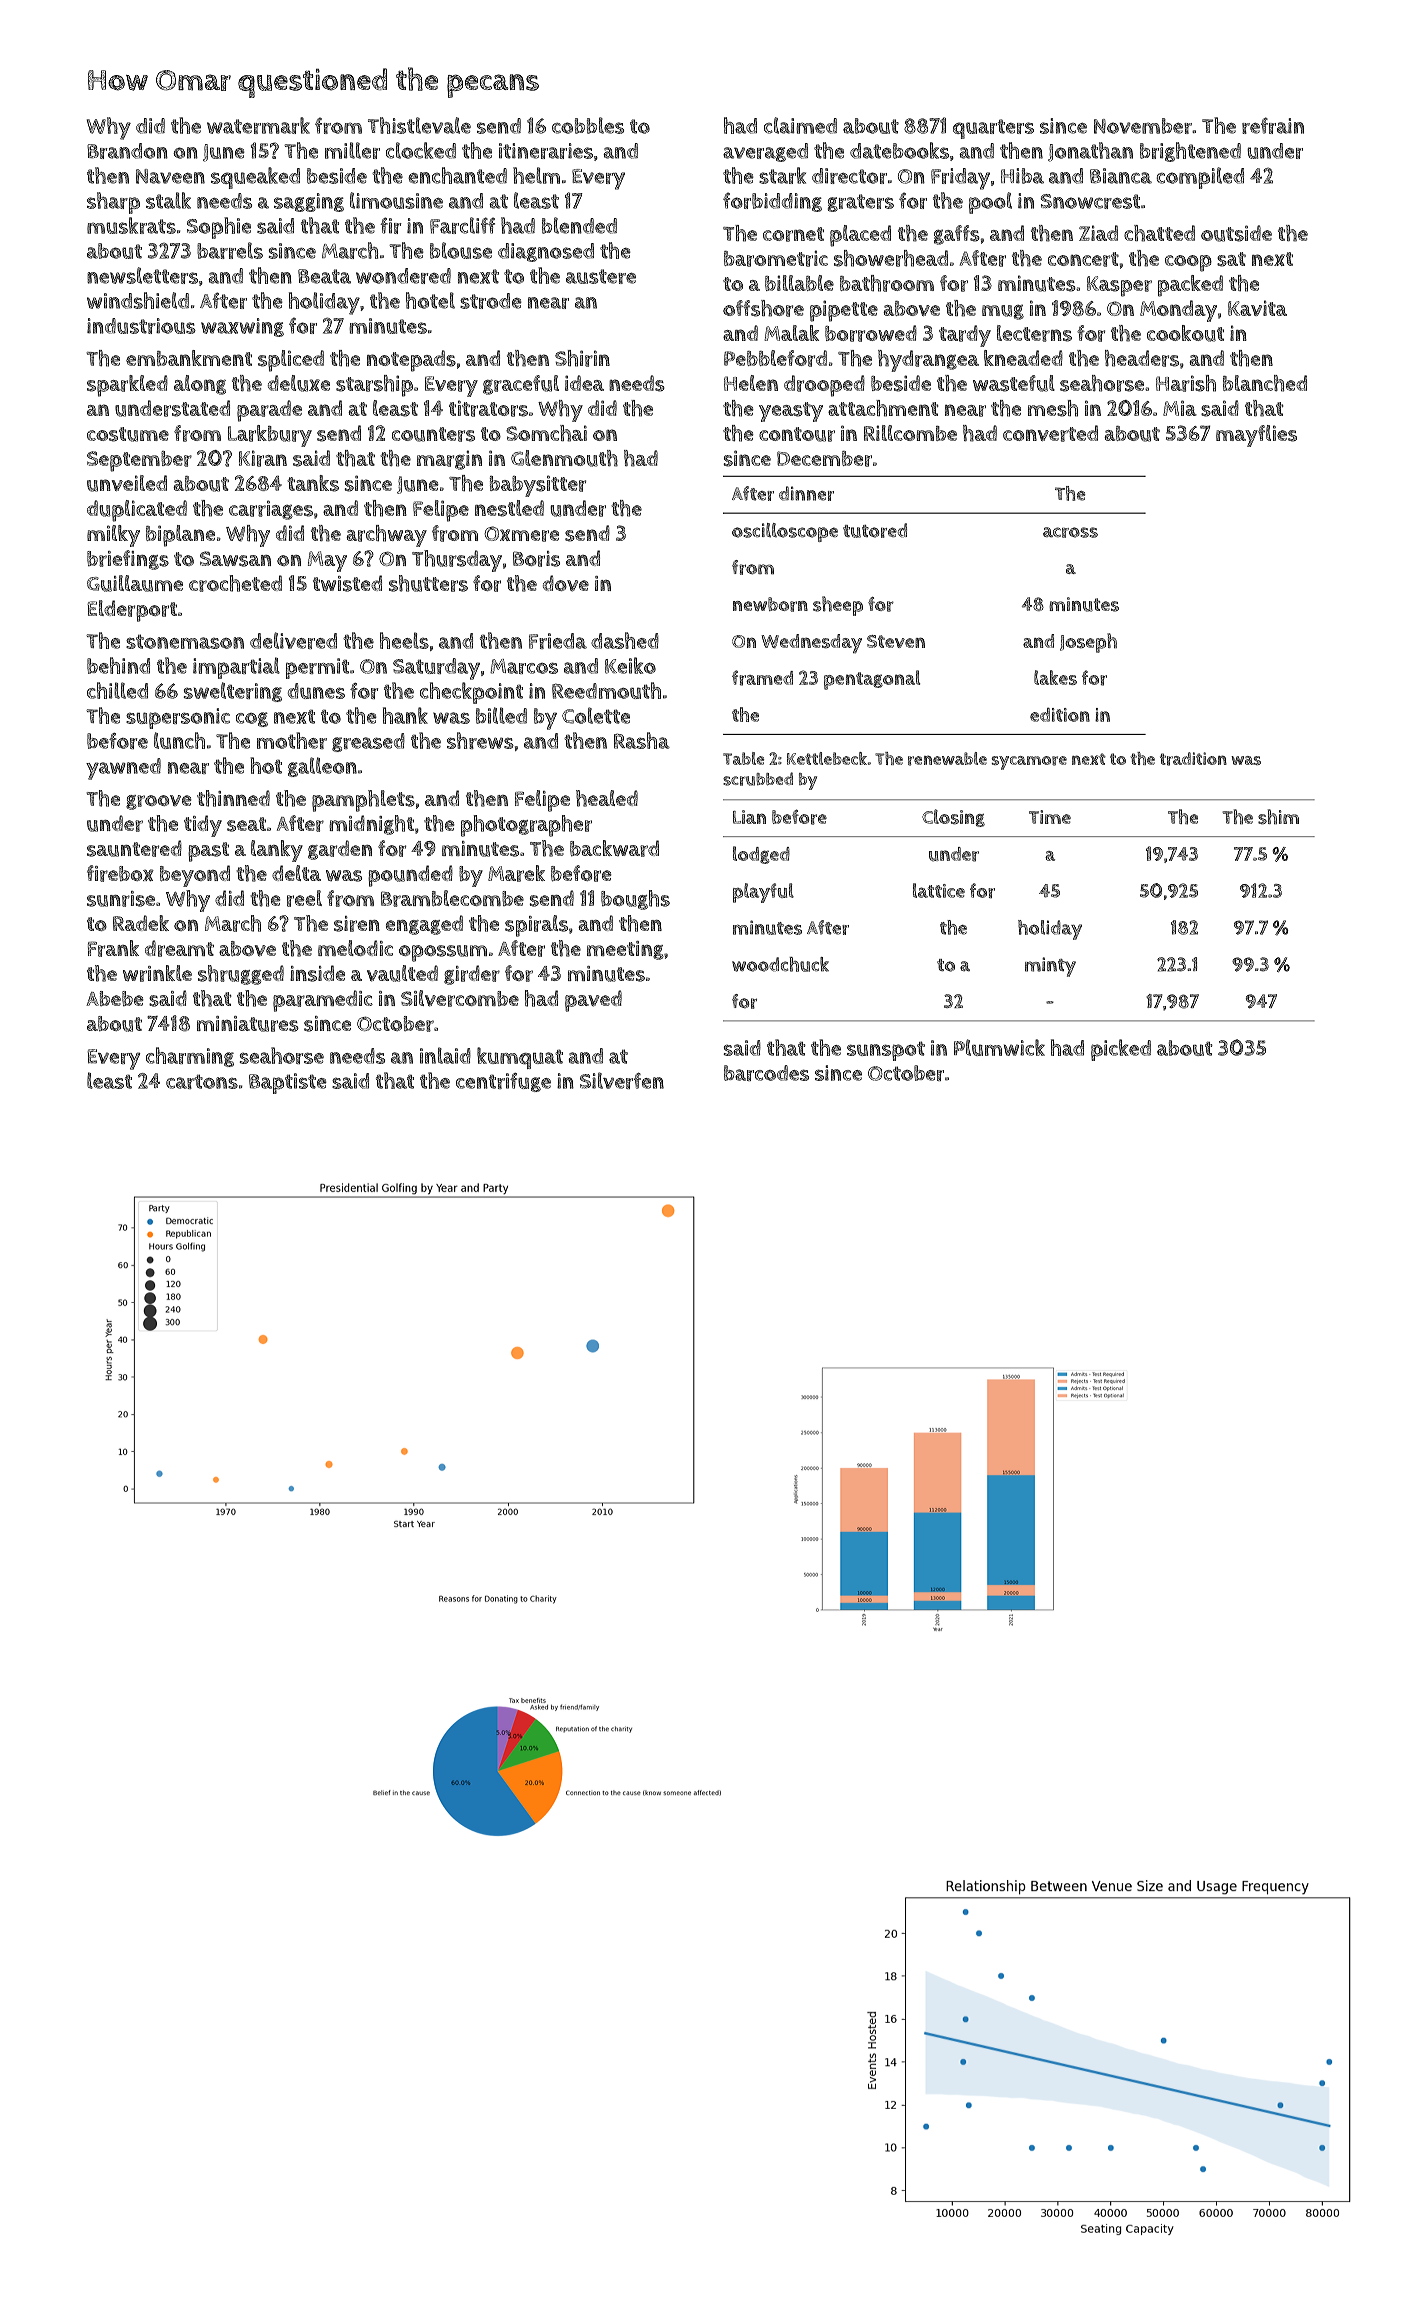  I want to click on Thistlevale, so click(419, 125).
